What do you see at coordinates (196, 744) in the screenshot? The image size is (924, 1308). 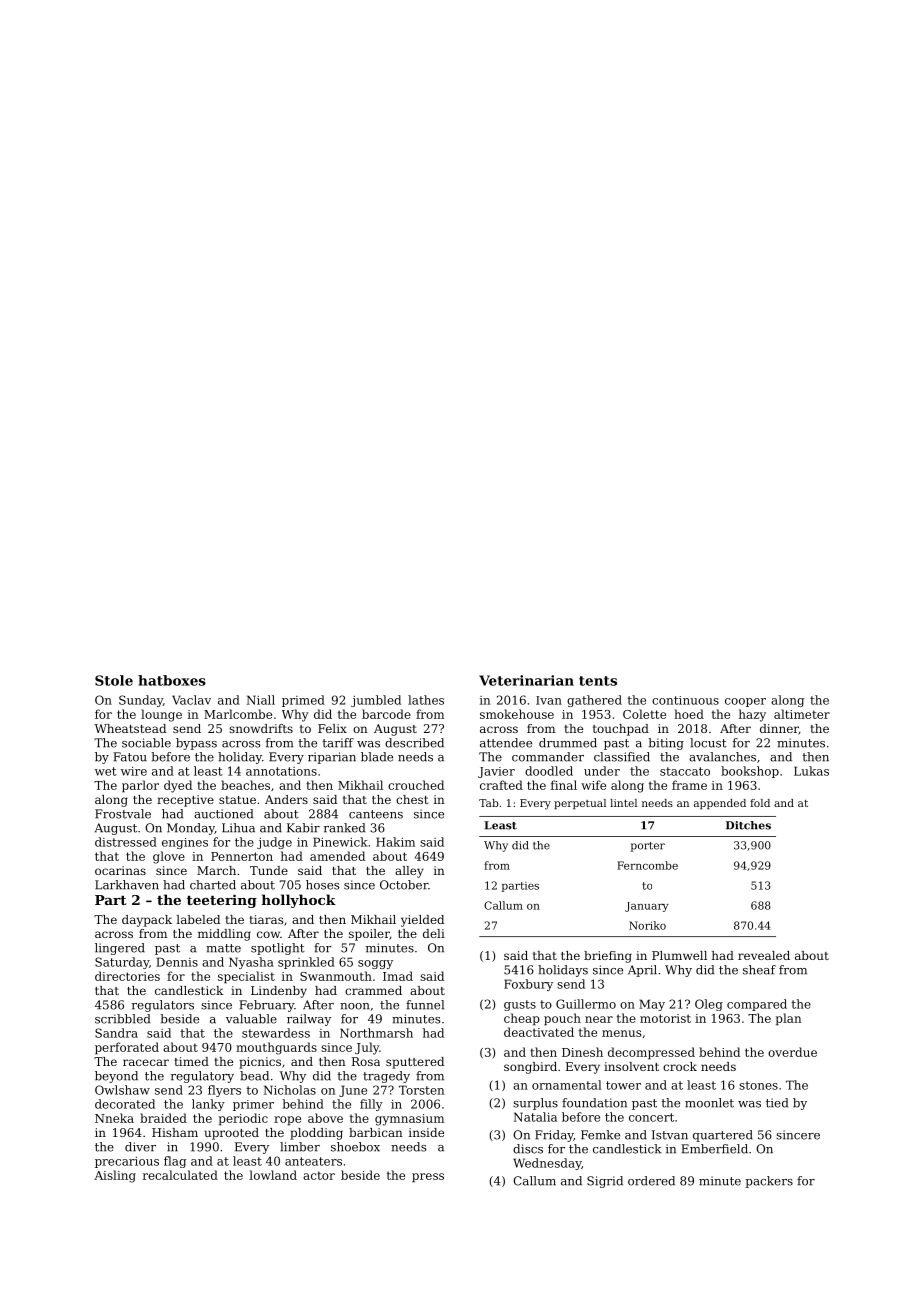 I see `bypass` at bounding box center [196, 744].
